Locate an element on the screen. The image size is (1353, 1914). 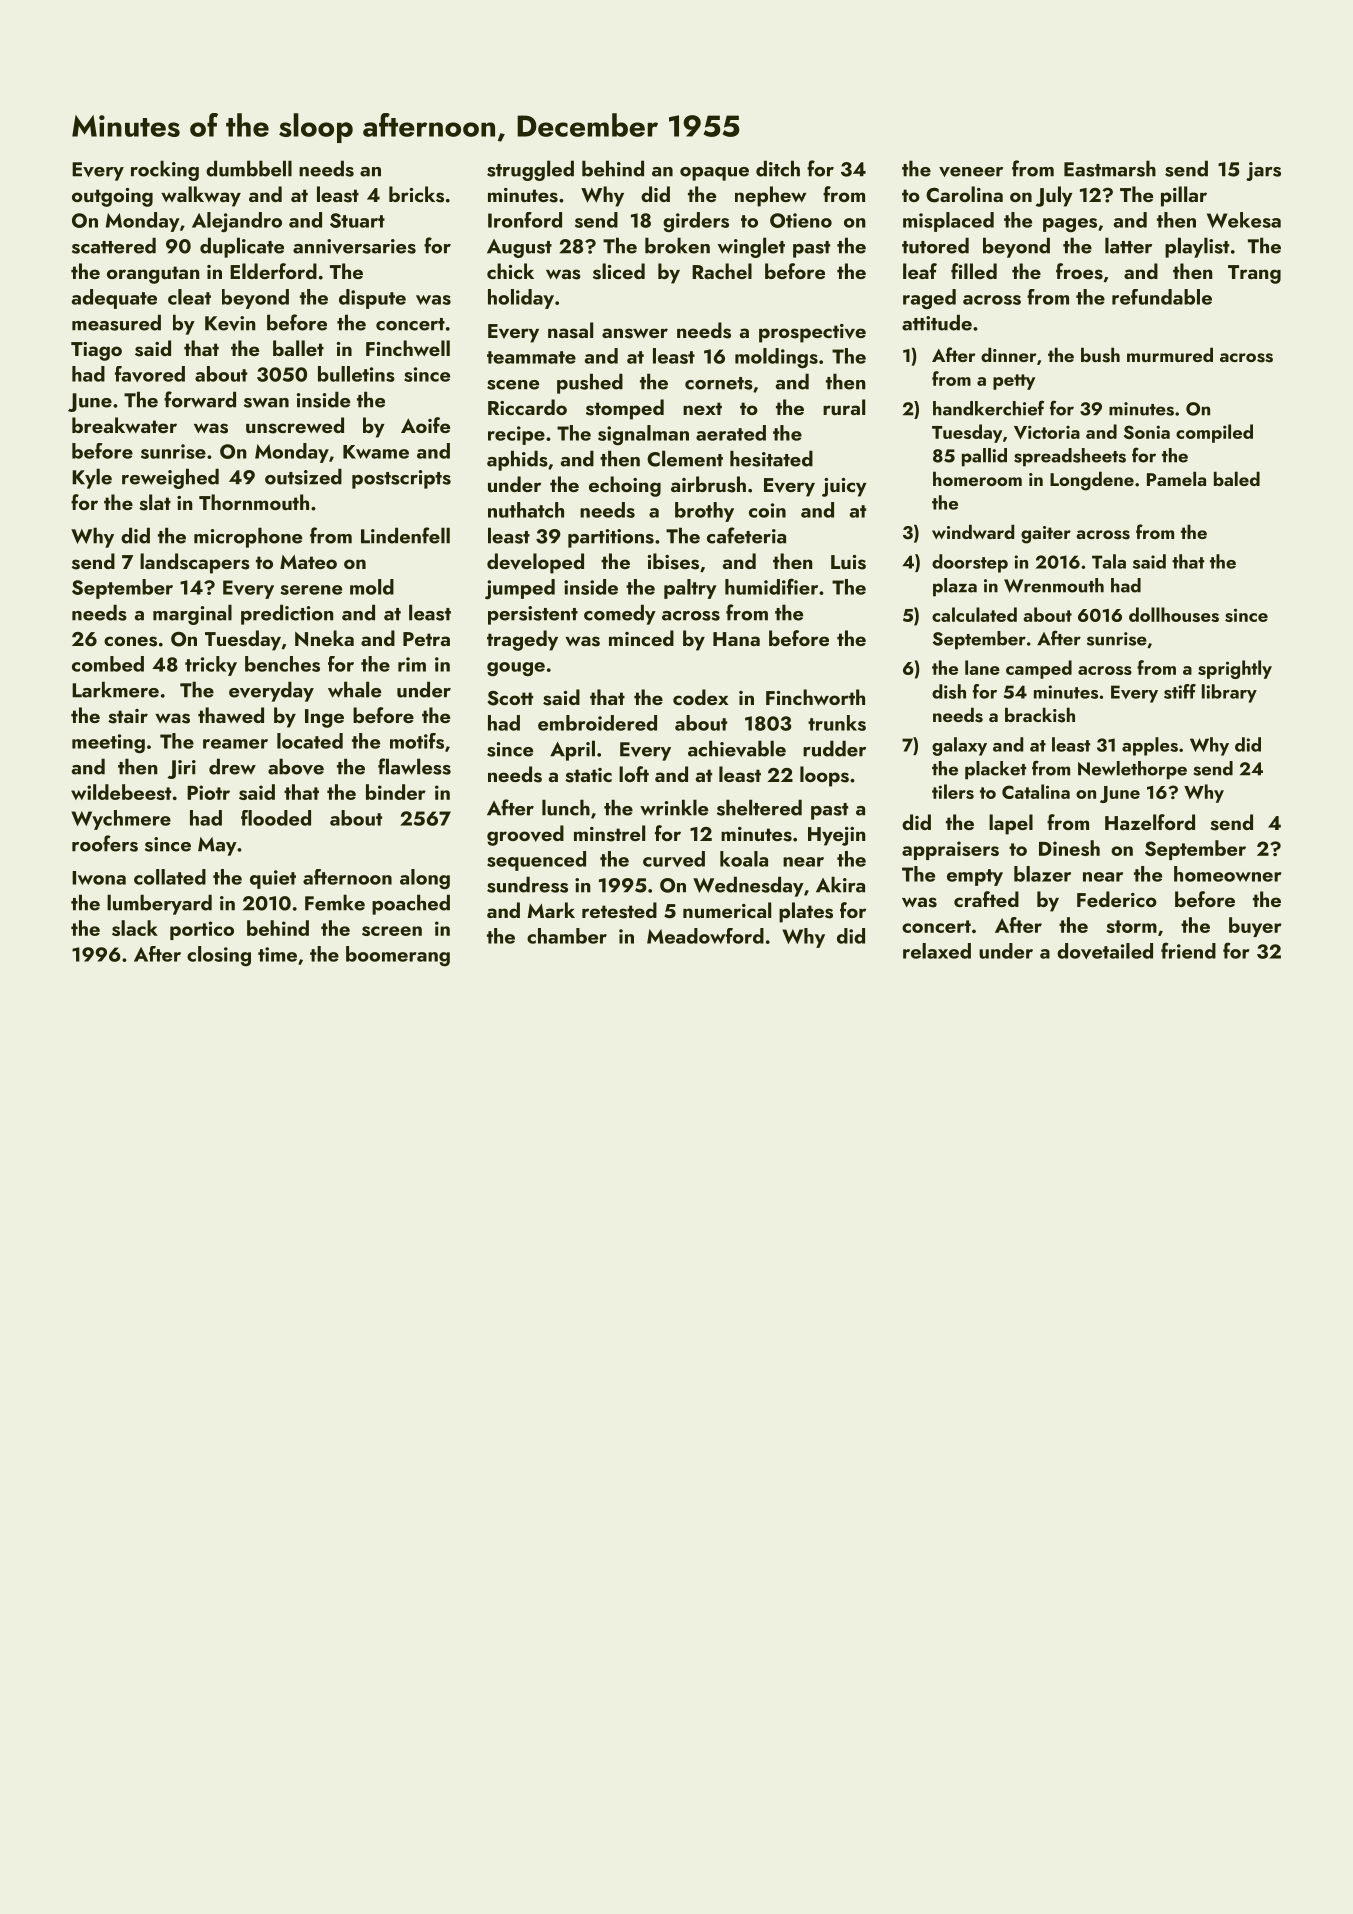
Eastmarsh is located at coordinates (1110, 168).
